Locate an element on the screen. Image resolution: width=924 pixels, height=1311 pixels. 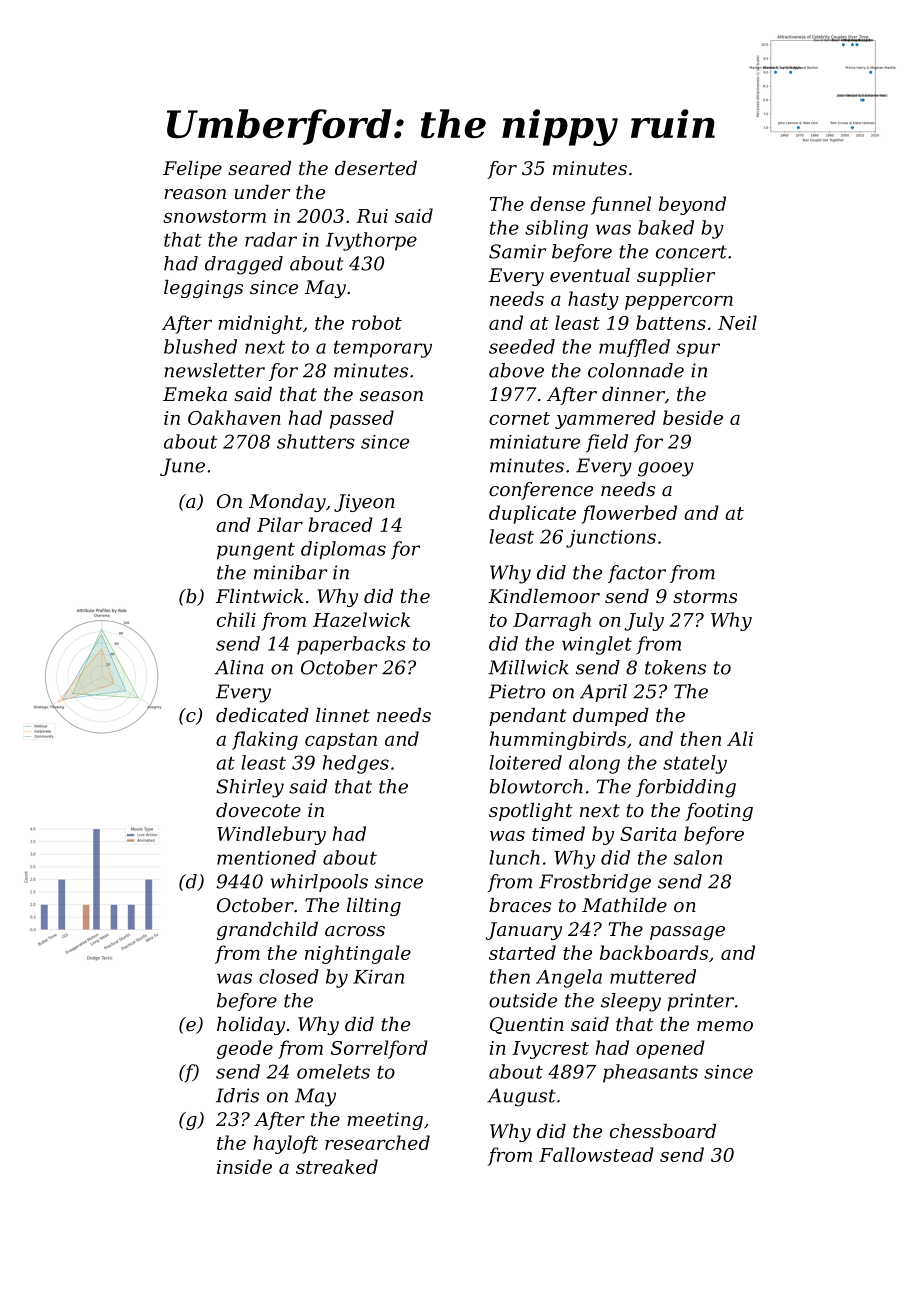
dovecote is located at coordinates (258, 810).
